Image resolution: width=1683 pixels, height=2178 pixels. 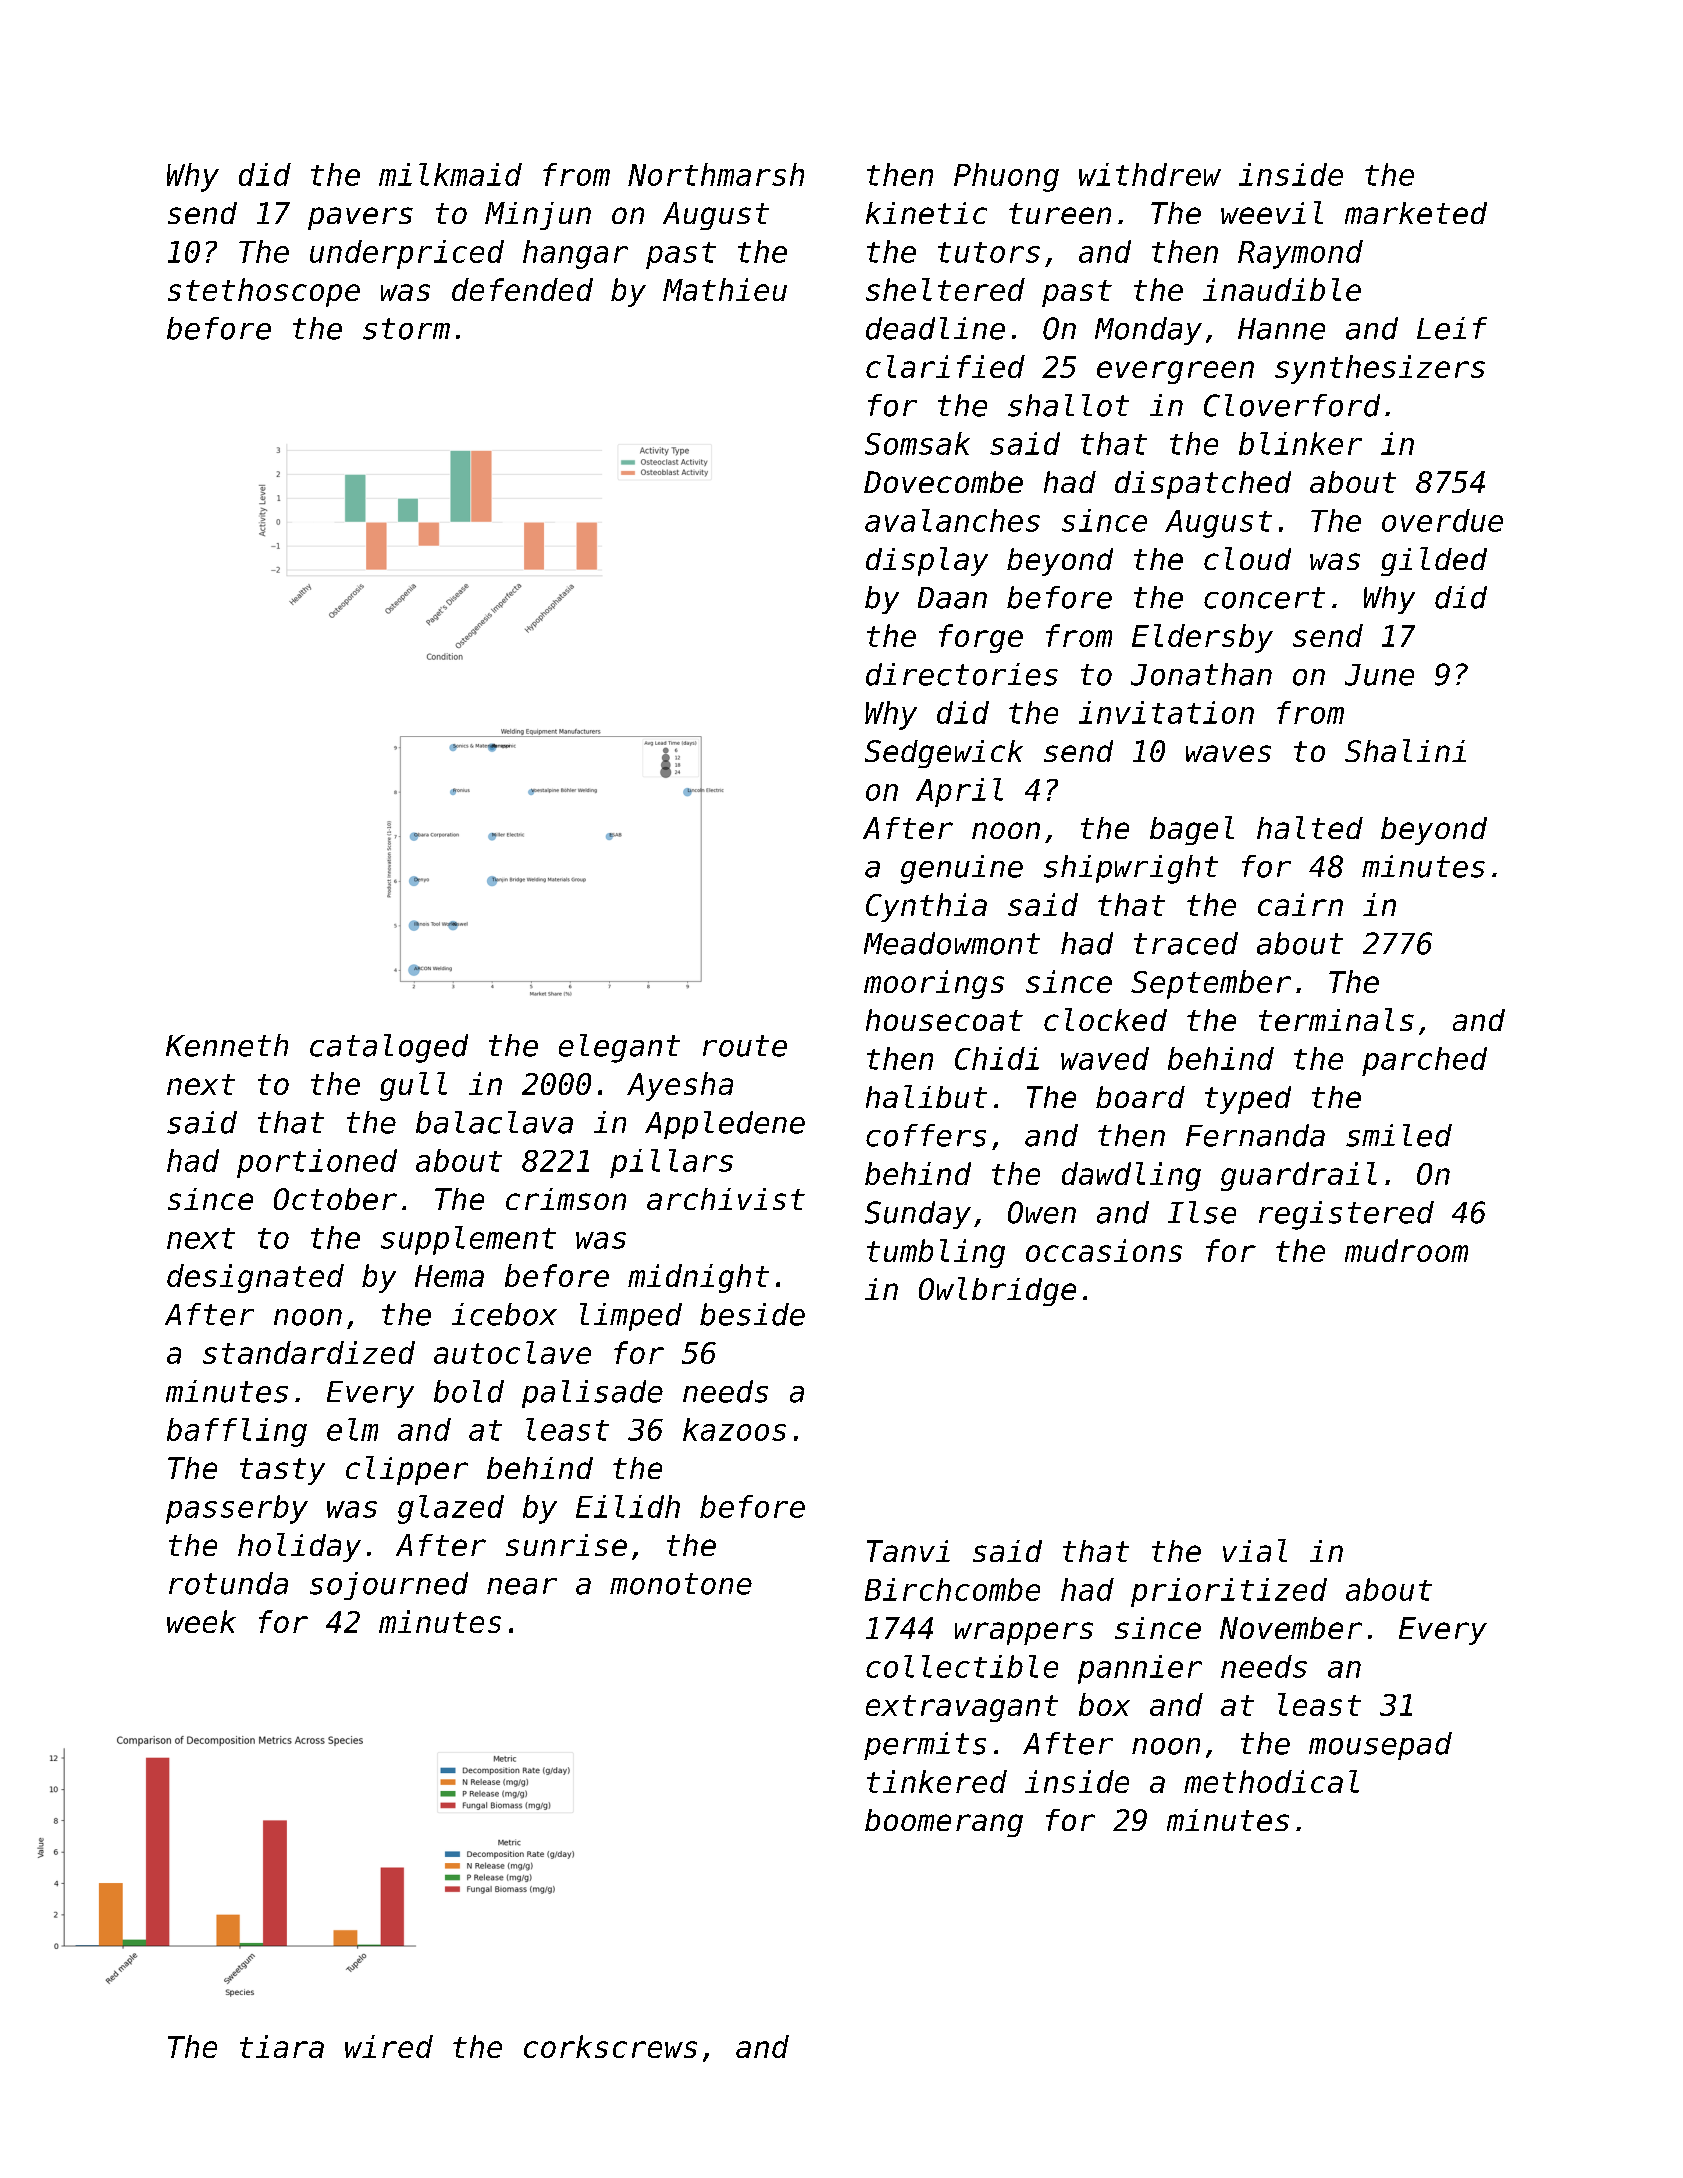 What do you see at coordinates (944, 754) in the page?
I see `Sedgewick` at bounding box center [944, 754].
